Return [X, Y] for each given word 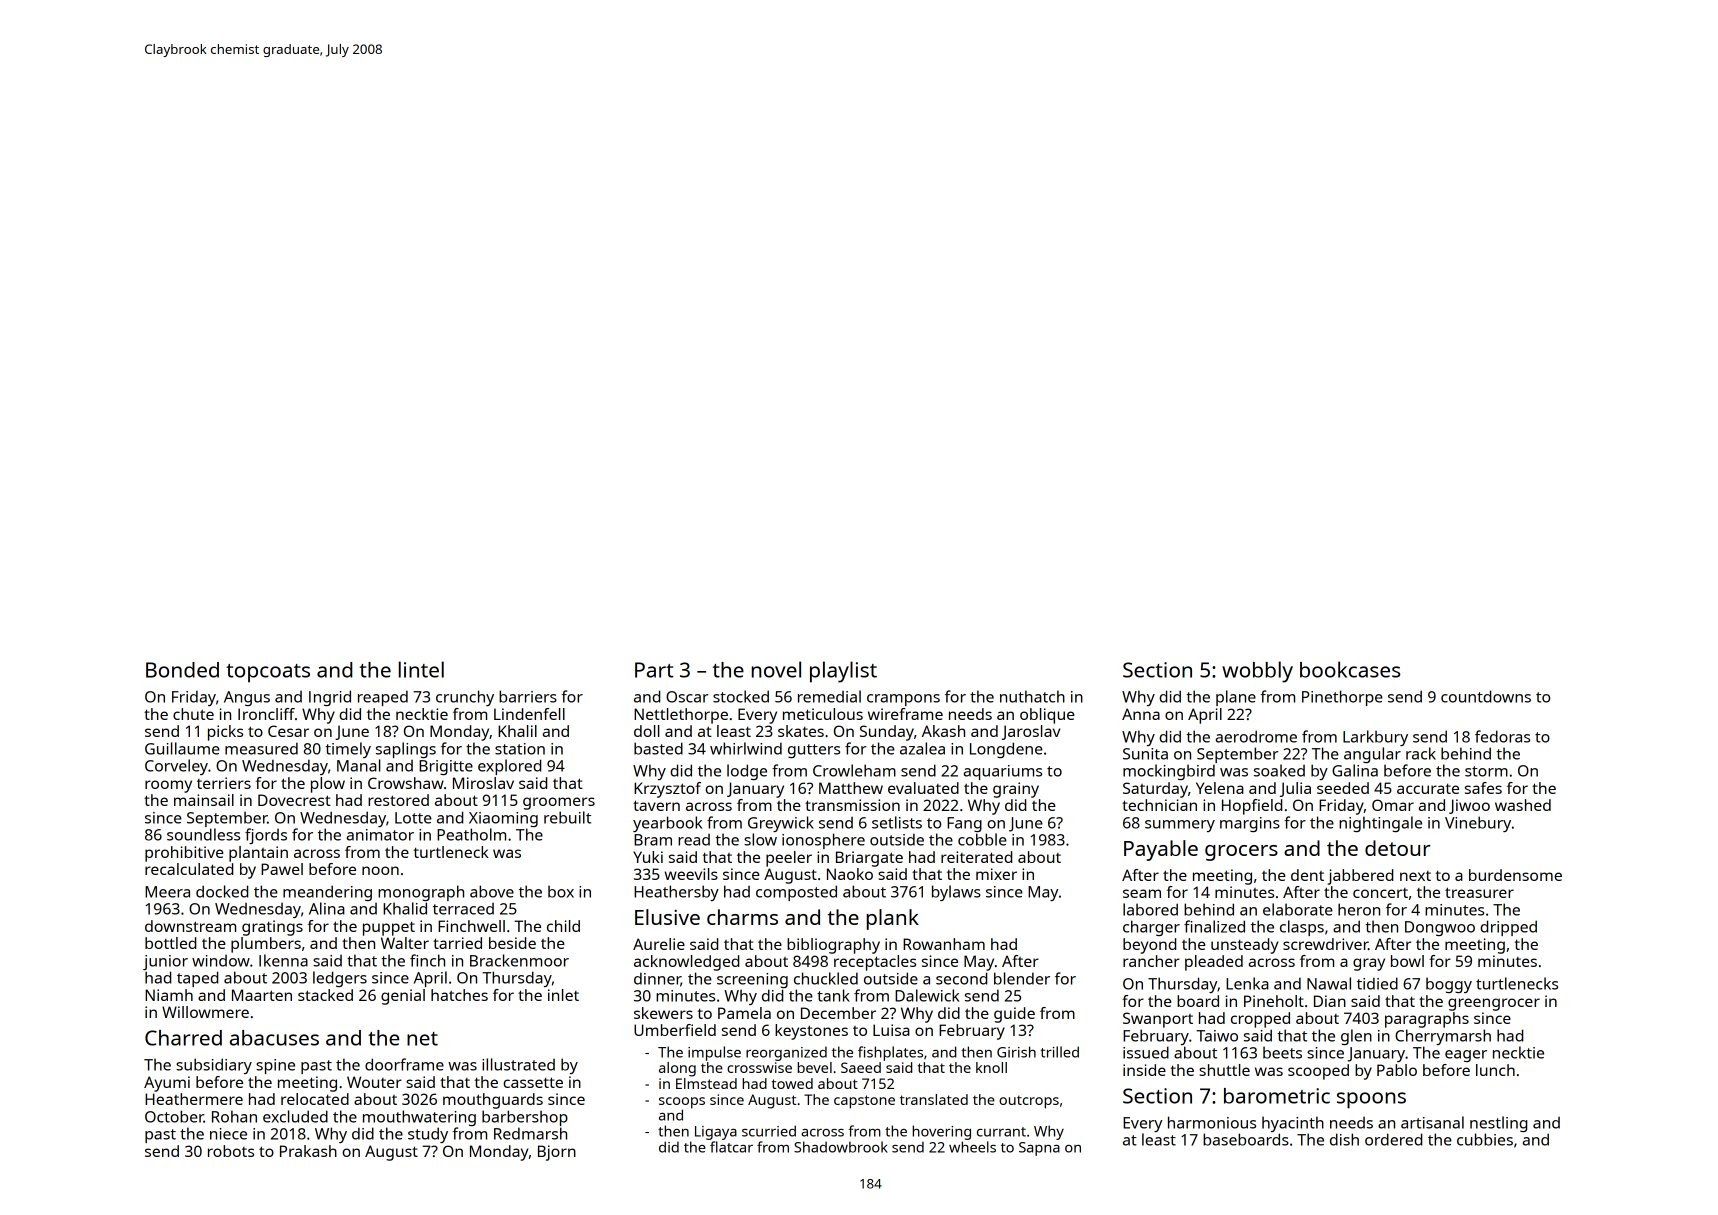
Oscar [687, 697]
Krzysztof [667, 790]
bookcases [1350, 669]
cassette [533, 1082]
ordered [1393, 1139]
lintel [421, 669]
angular [1372, 755]
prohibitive [184, 854]
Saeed [861, 1067]
